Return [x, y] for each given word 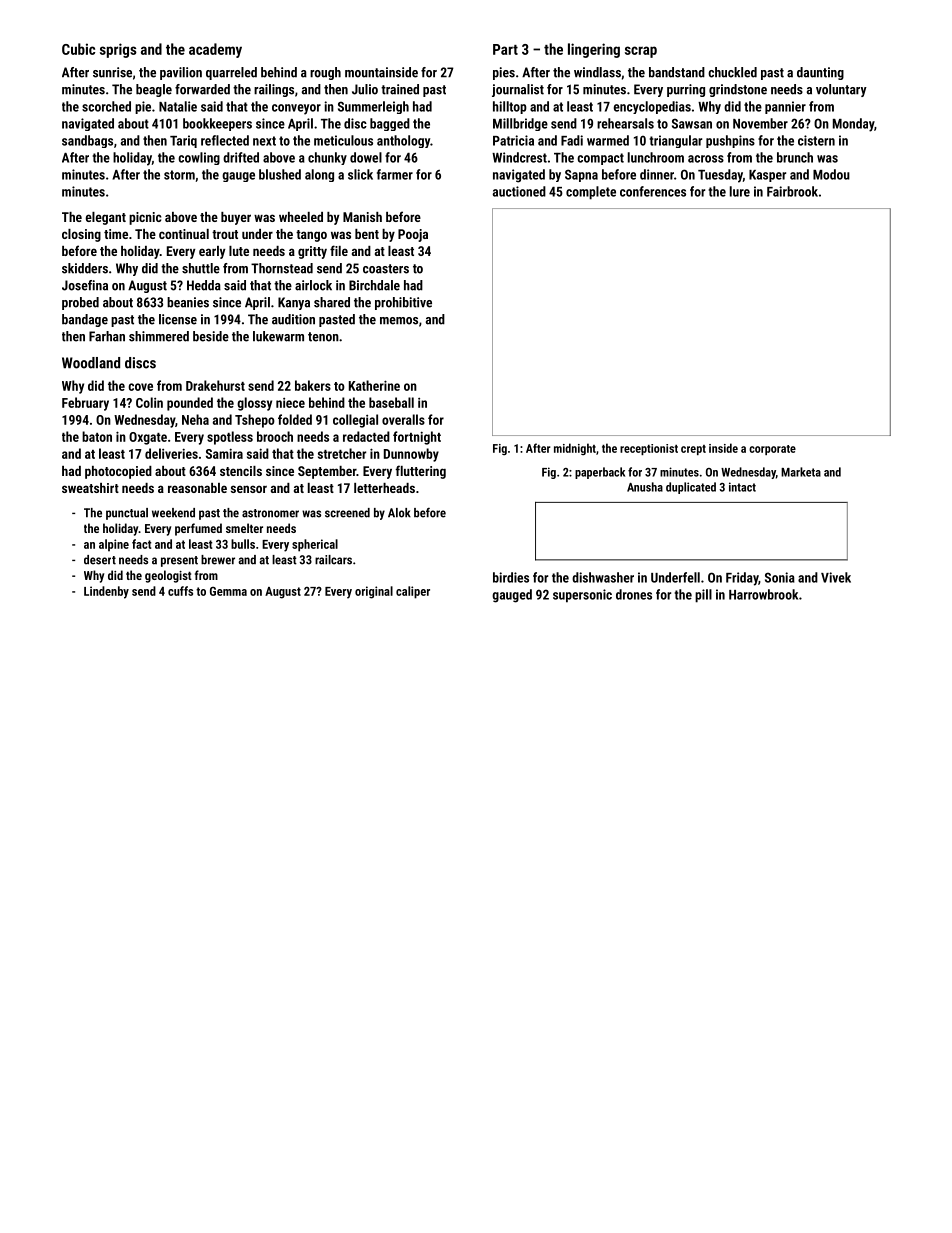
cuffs [180, 591]
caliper [413, 592]
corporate [772, 450]
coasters [386, 269]
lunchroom [656, 157]
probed [80, 303]
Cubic [78, 49]
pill [703, 596]
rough [325, 73]
